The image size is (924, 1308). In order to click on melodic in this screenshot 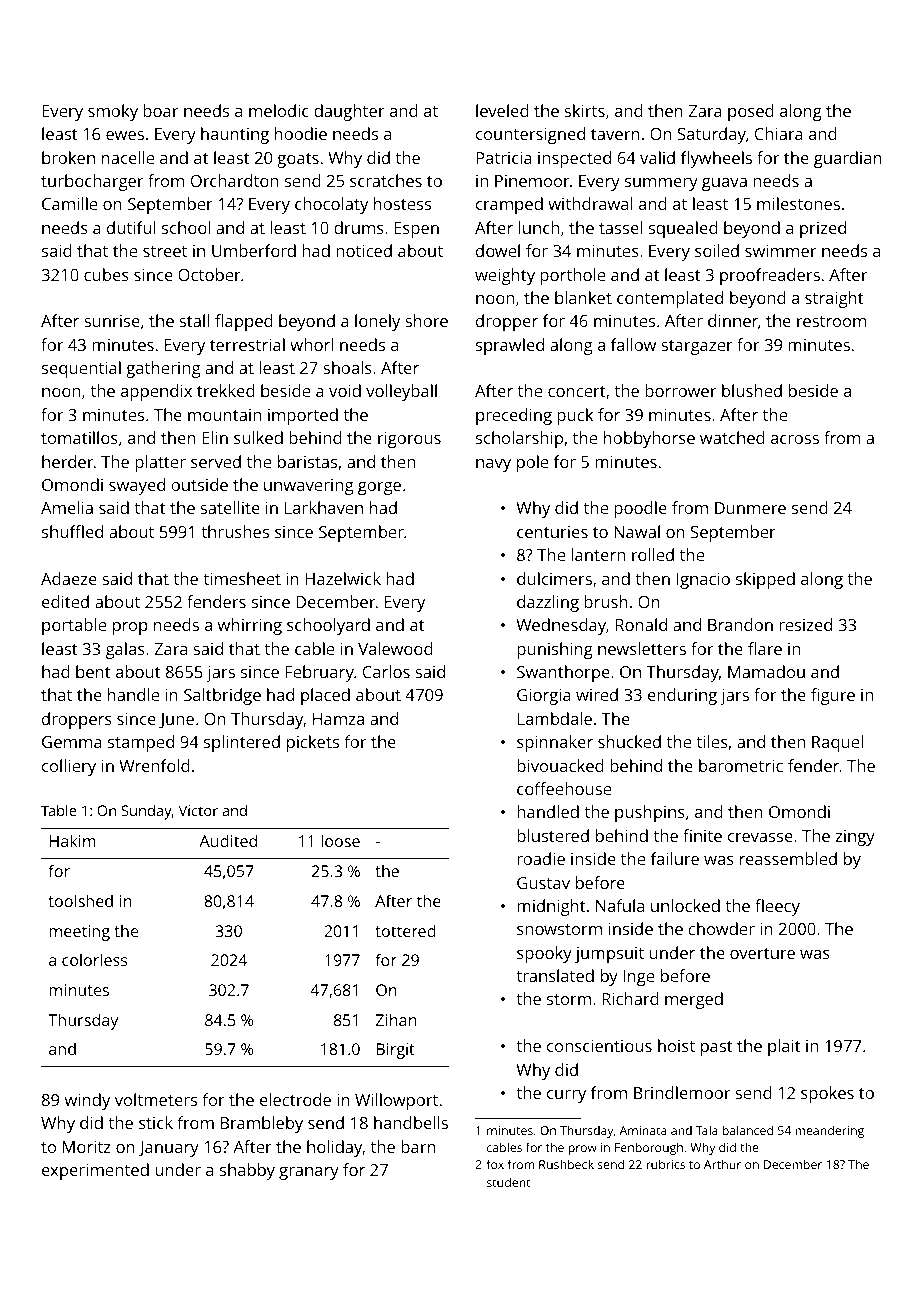, I will do `click(279, 110)`.
